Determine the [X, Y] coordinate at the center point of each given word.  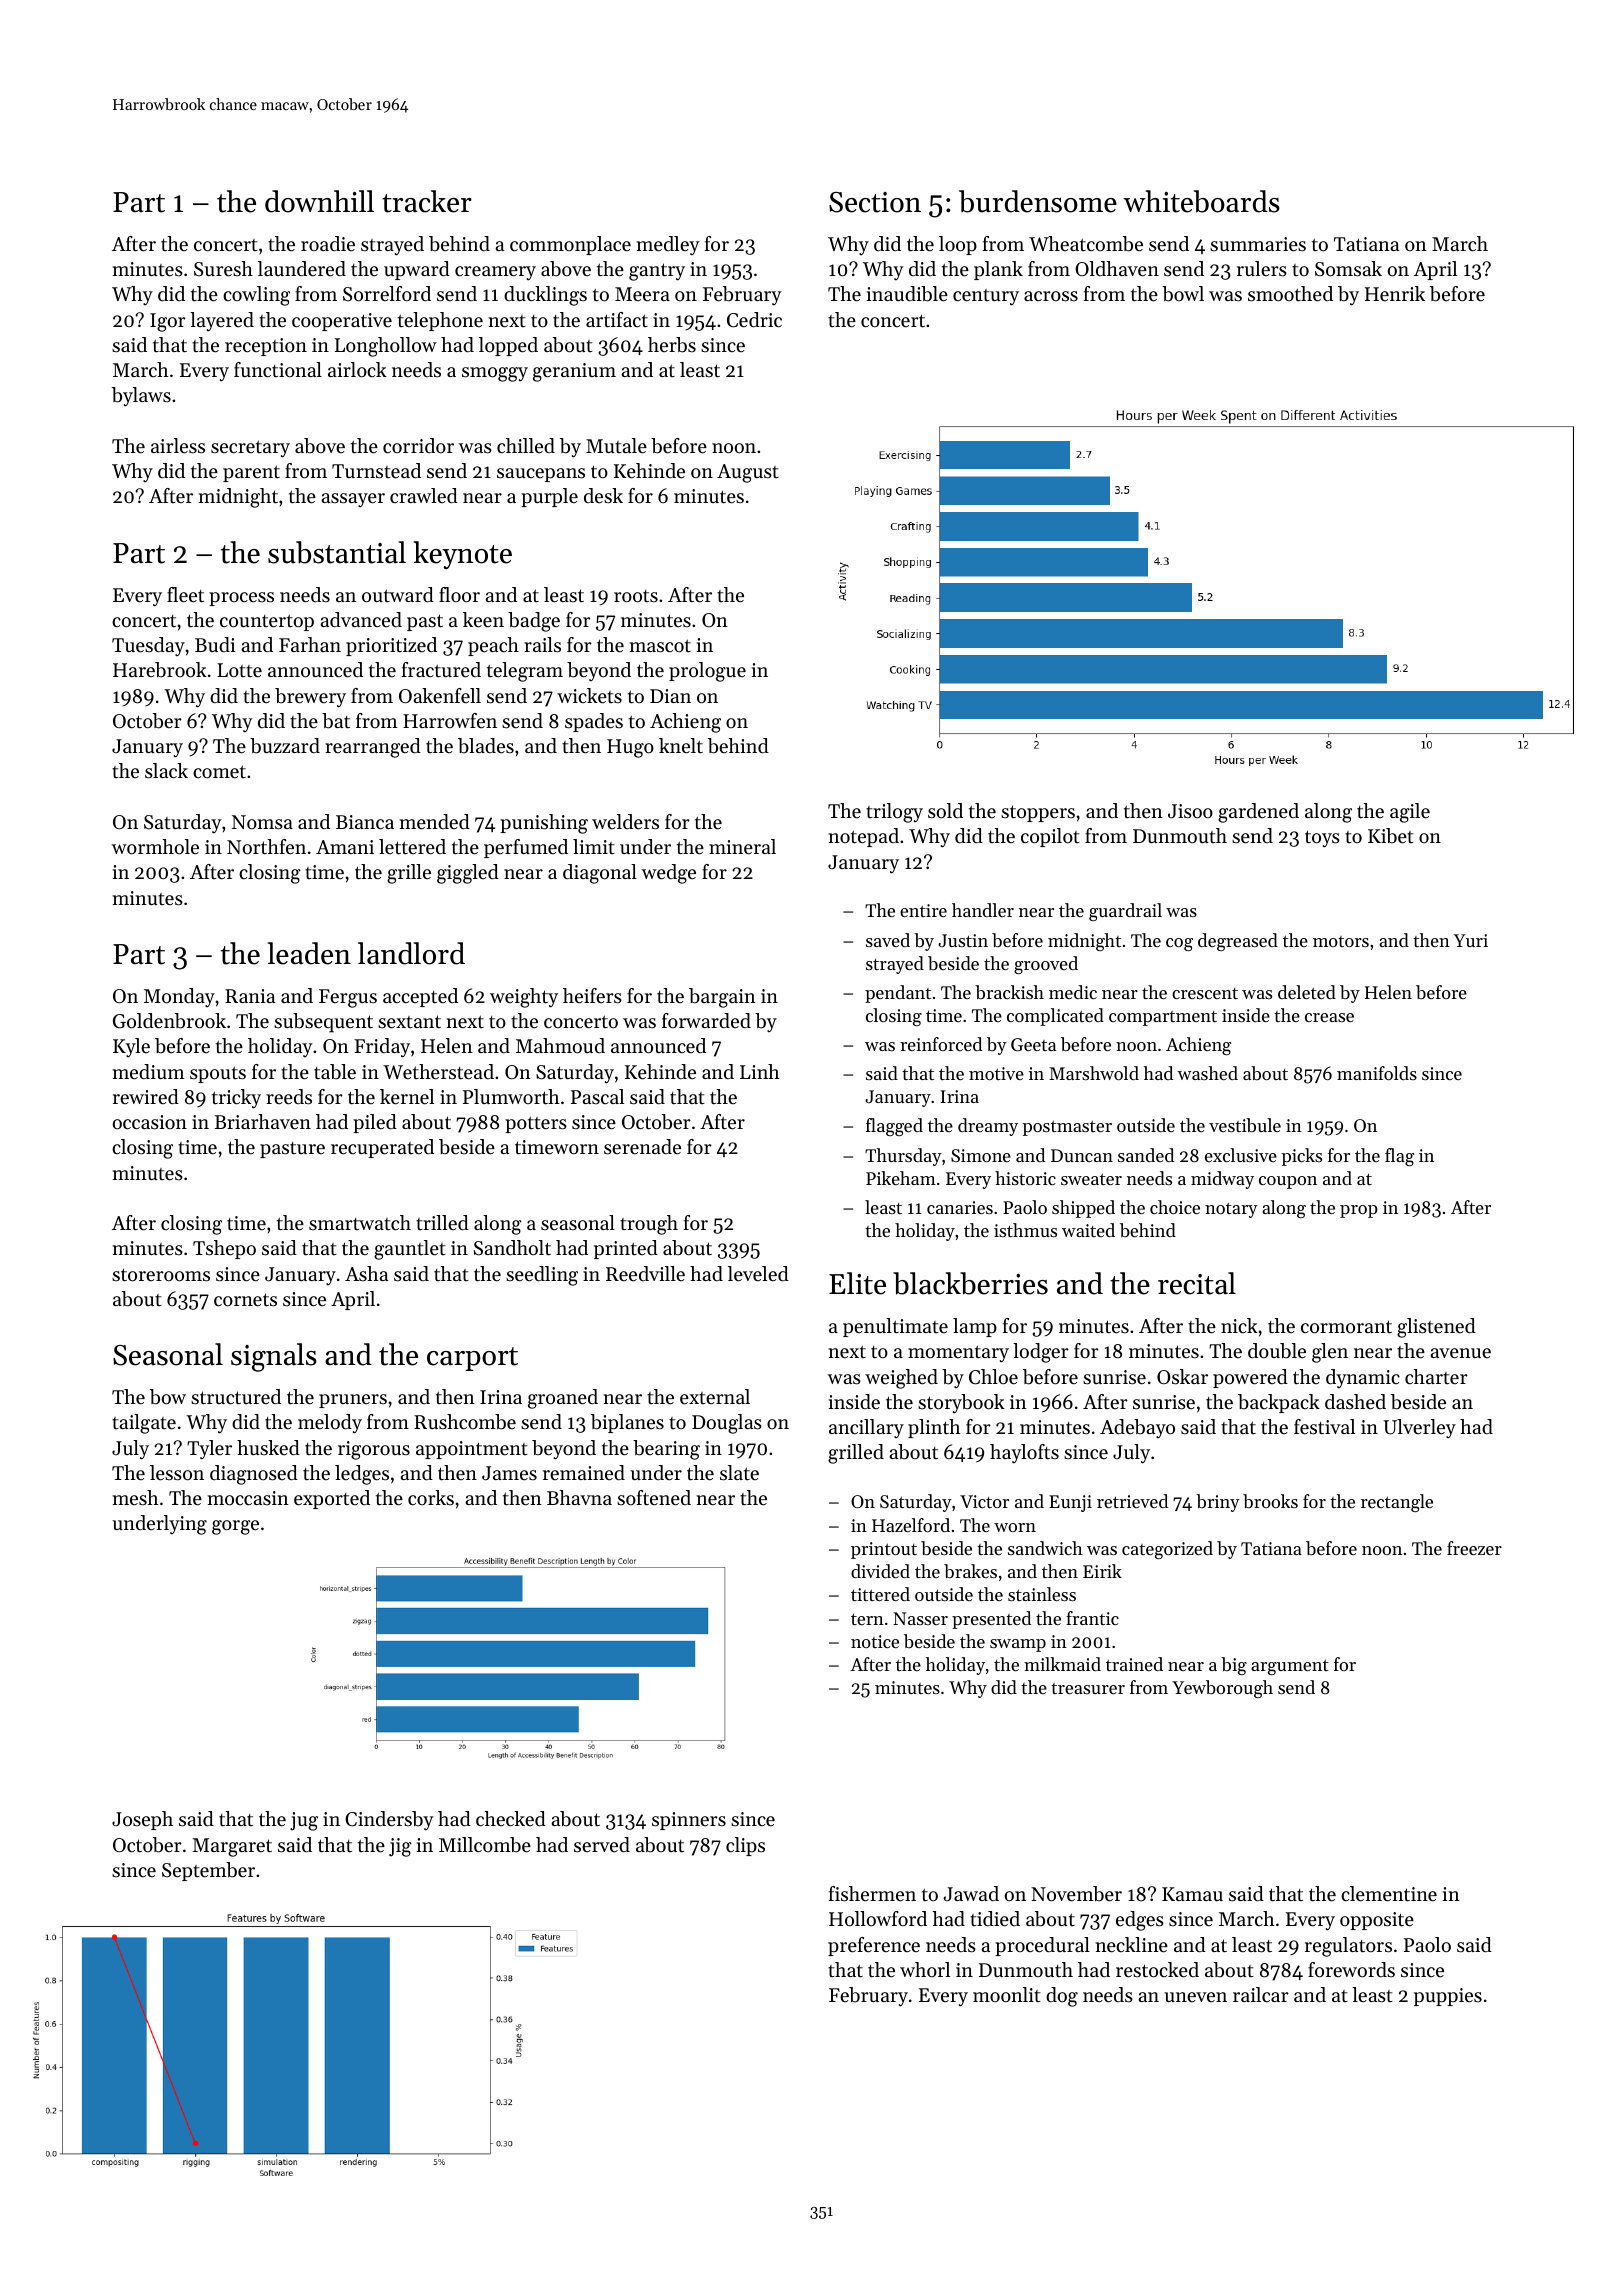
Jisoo [1190, 811]
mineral [742, 847]
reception [266, 347]
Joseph [142, 1820]
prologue [707, 672]
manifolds [1377, 1073]
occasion [150, 1122]
